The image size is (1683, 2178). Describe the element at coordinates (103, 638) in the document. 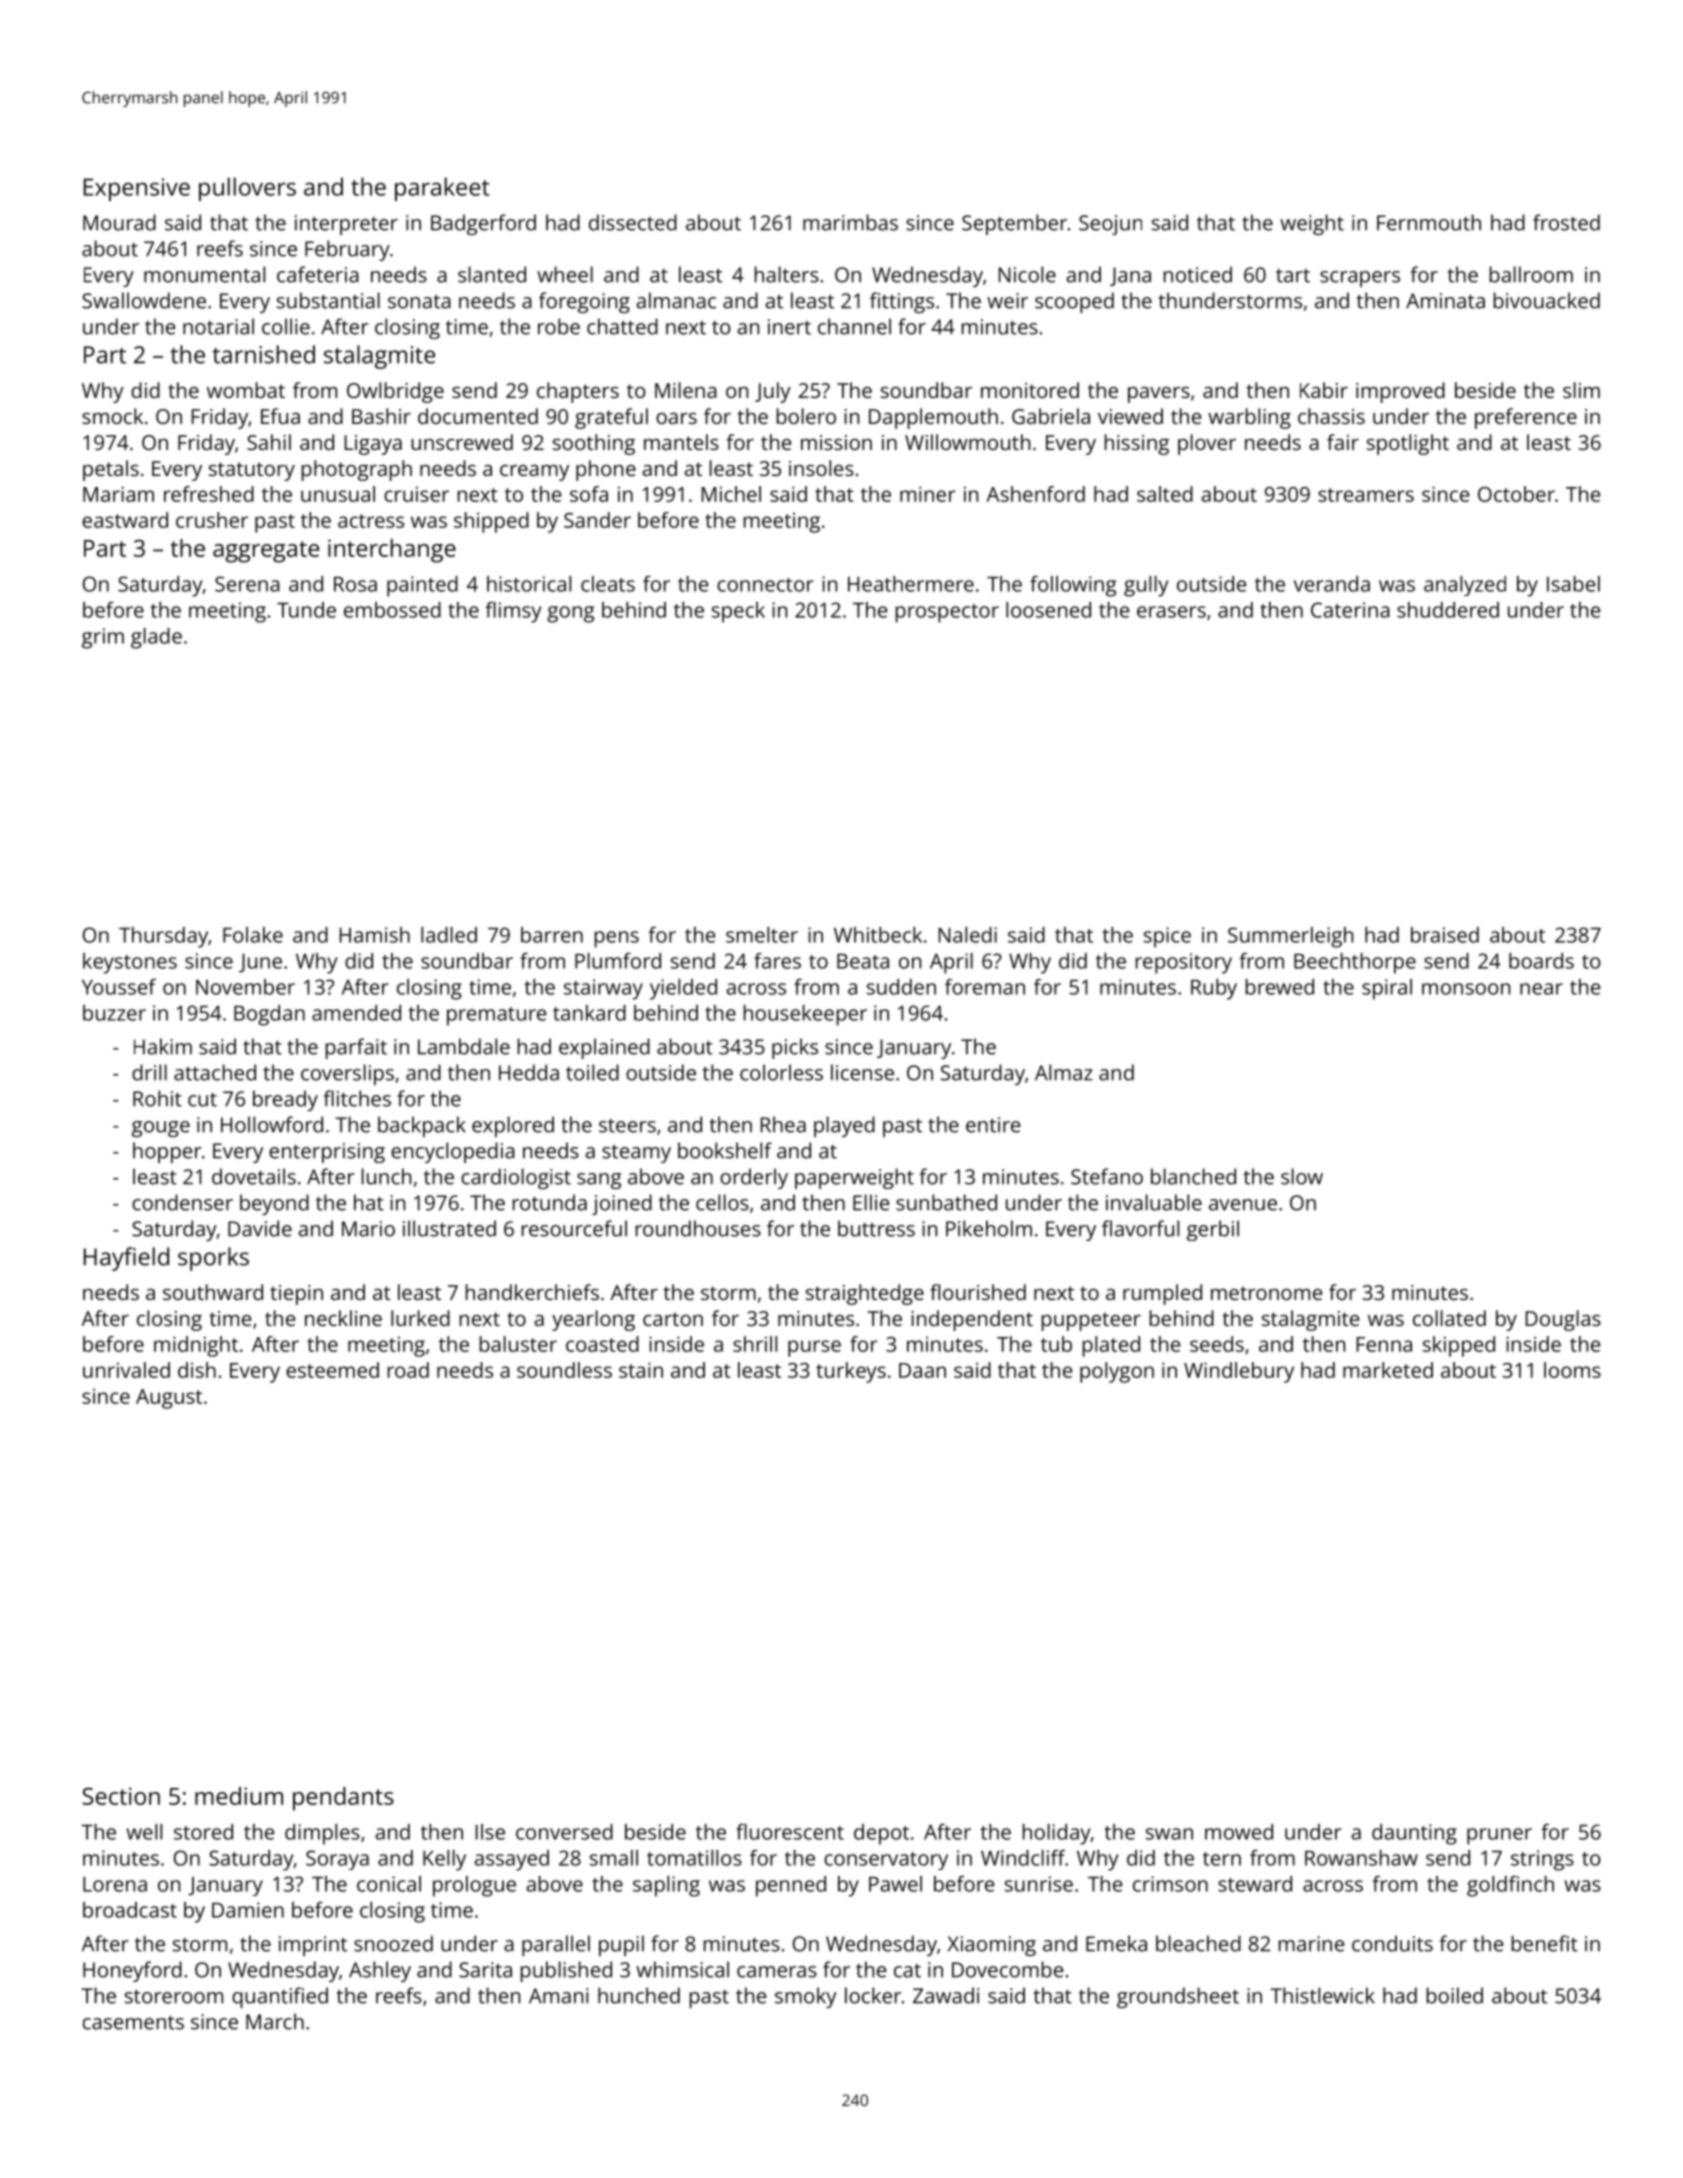

I see `grim` at that location.
